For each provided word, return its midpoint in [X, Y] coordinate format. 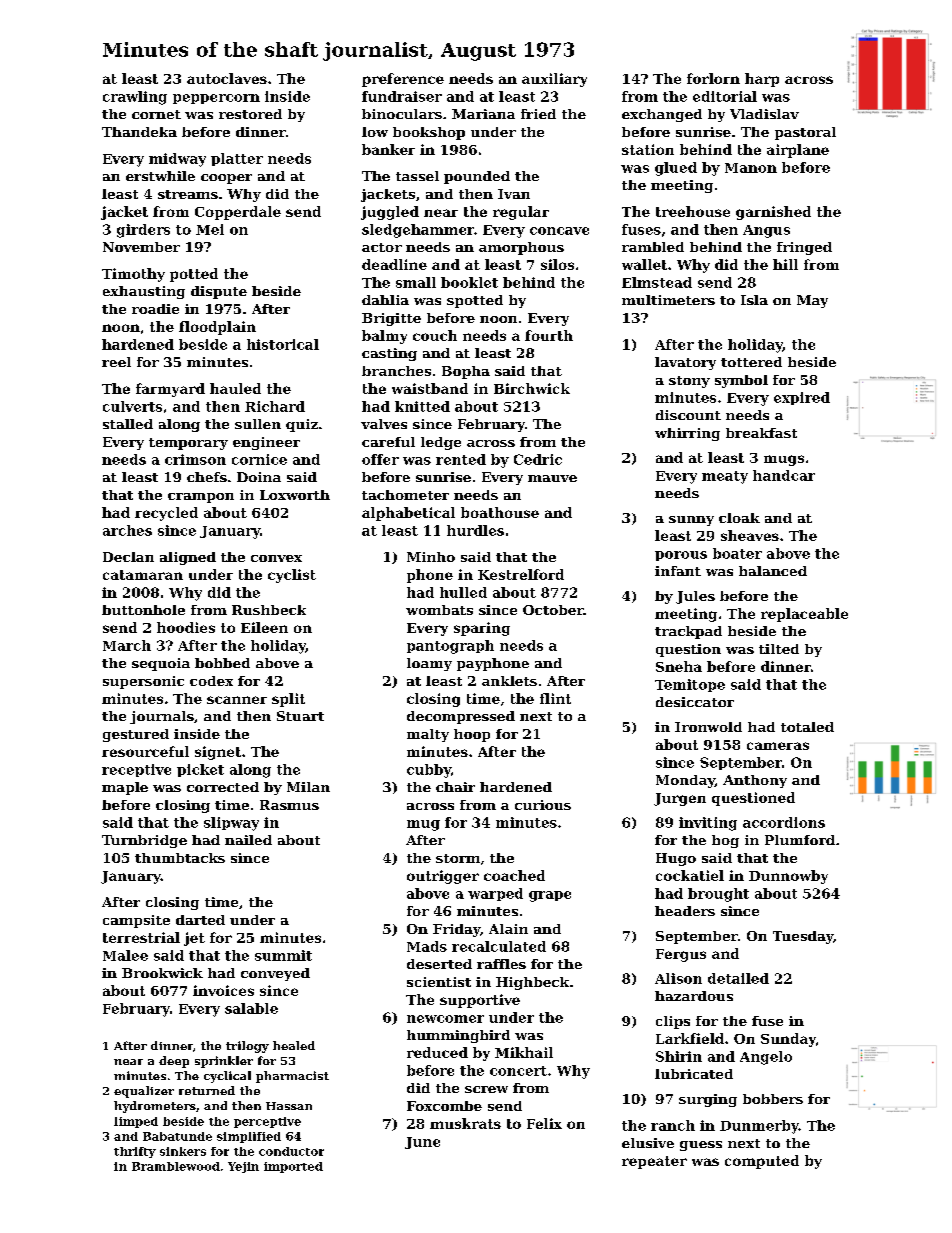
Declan [128, 557]
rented [461, 459]
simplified [249, 1137]
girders [143, 231]
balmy [384, 337]
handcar [784, 475]
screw [486, 1089]
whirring [687, 434]
